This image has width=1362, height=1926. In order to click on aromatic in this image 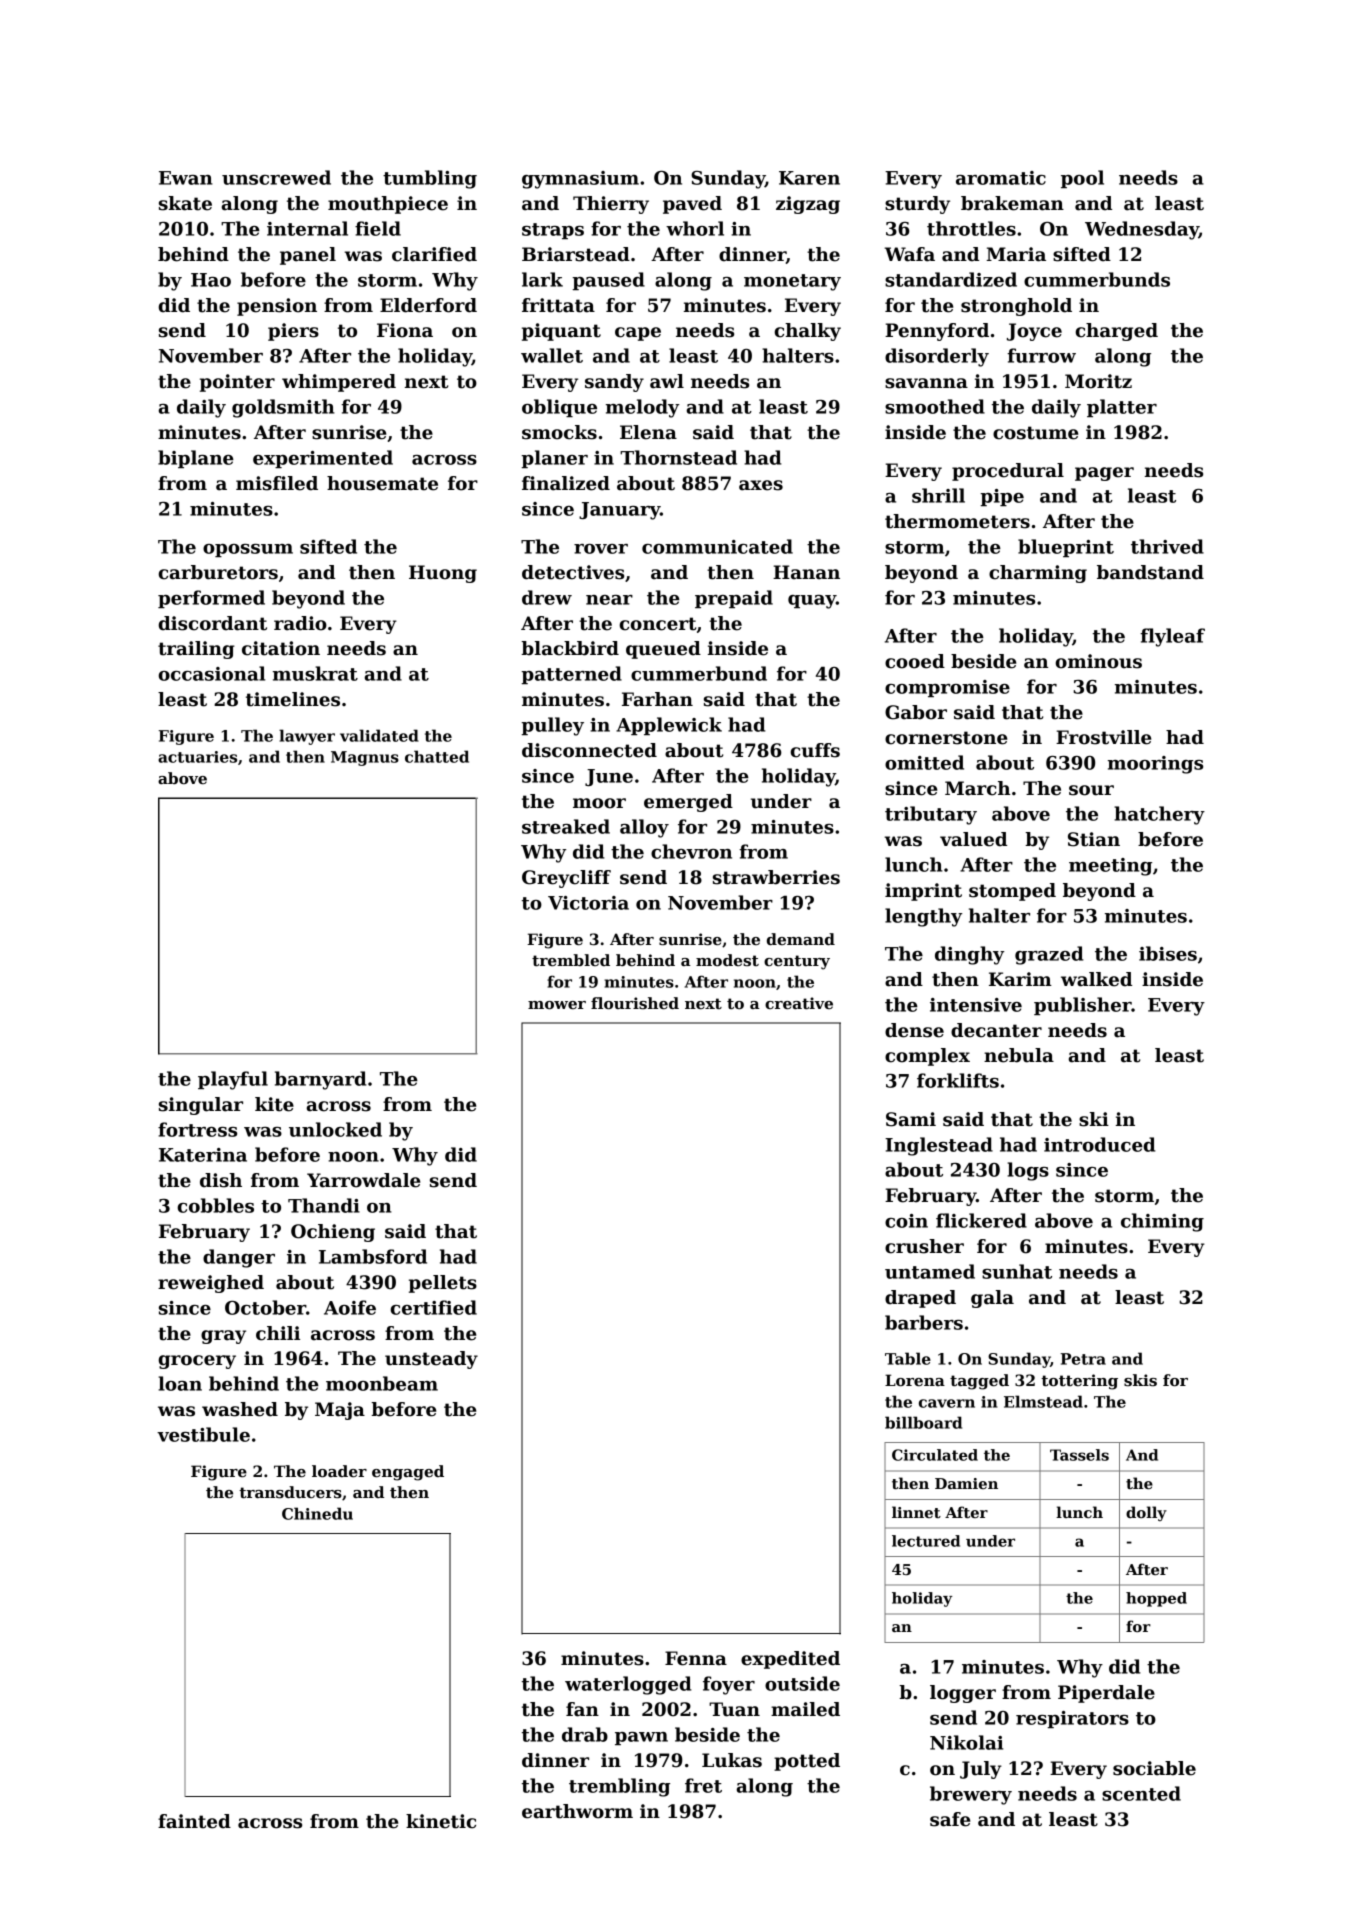, I will do `click(1001, 178)`.
